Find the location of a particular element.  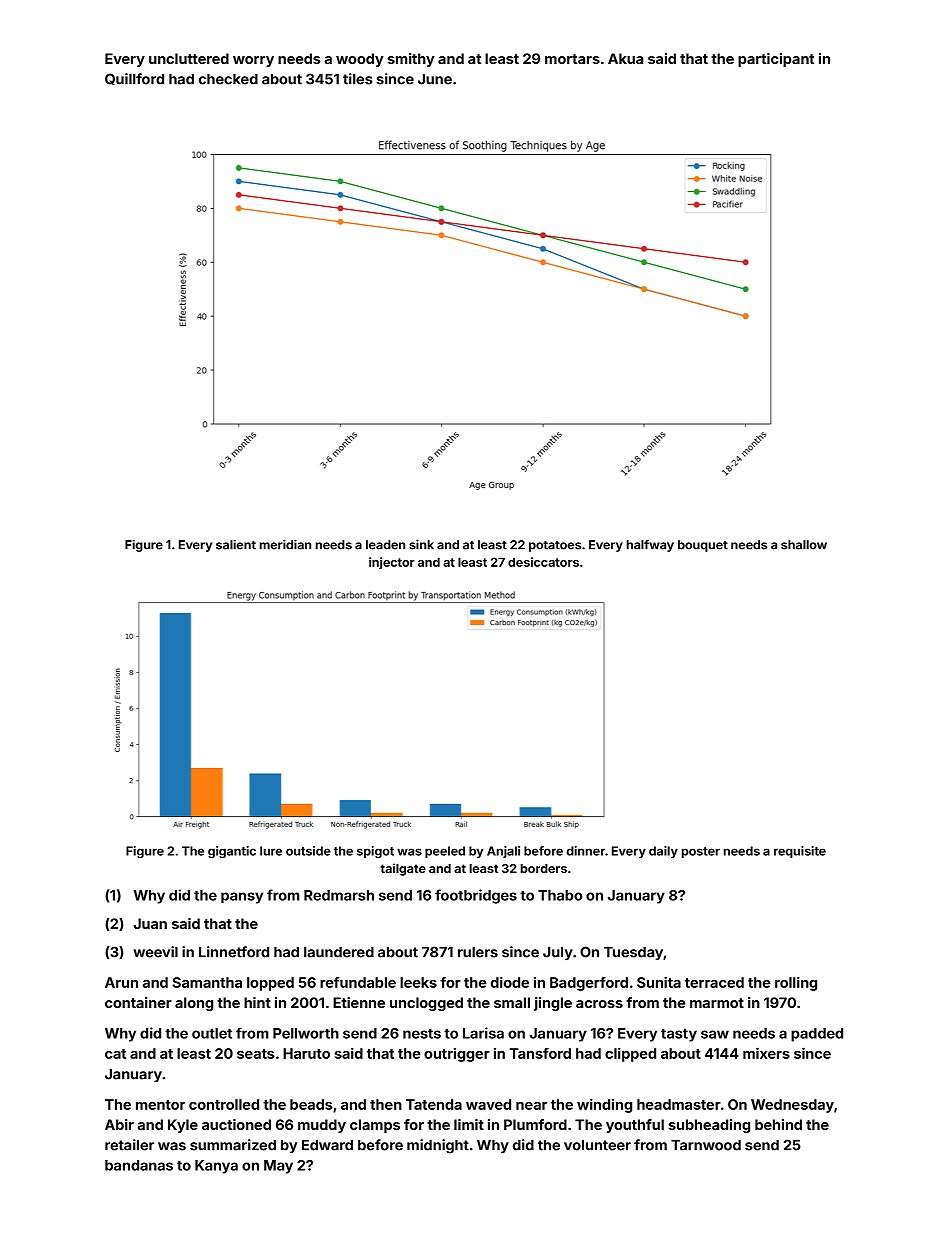

smithy is located at coordinates (411, 60).
